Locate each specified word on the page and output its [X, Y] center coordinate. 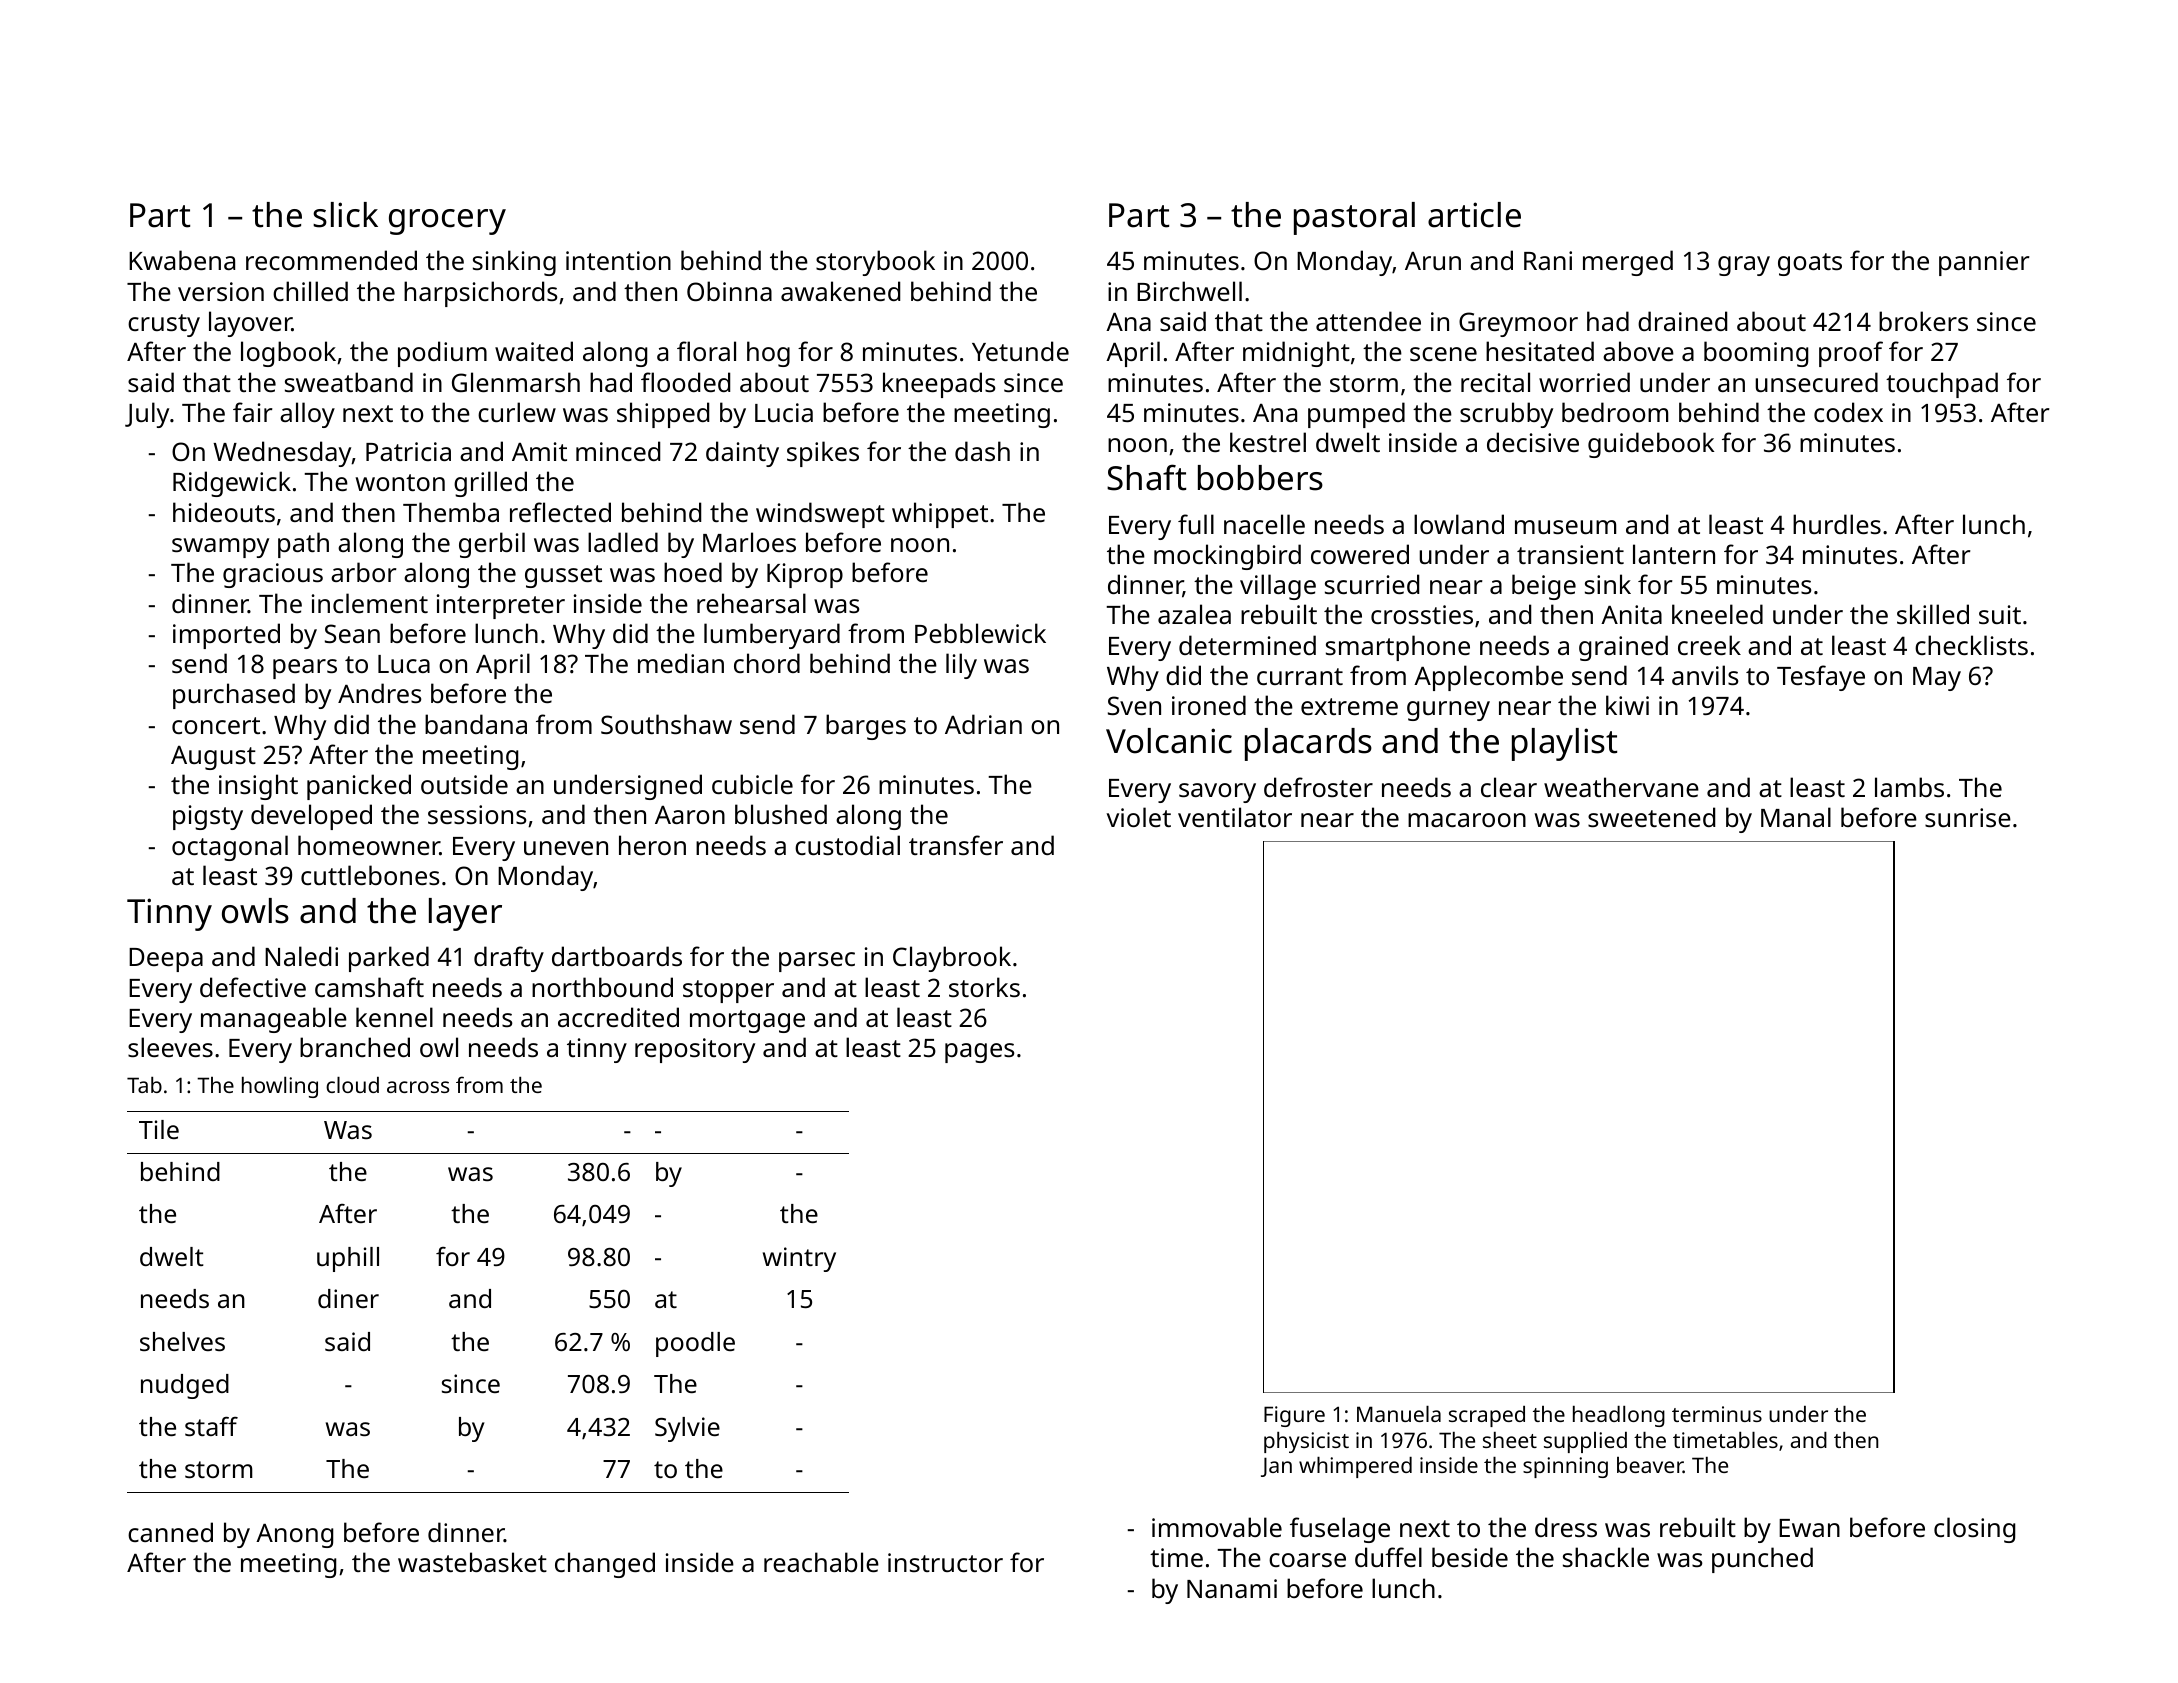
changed [605, 1565]
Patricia [408, 451]
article [1474, 215]
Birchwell [1189, 291]
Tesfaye [1821, 678]
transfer [956, 845]
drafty [509, 959]
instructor [945, 1562]
